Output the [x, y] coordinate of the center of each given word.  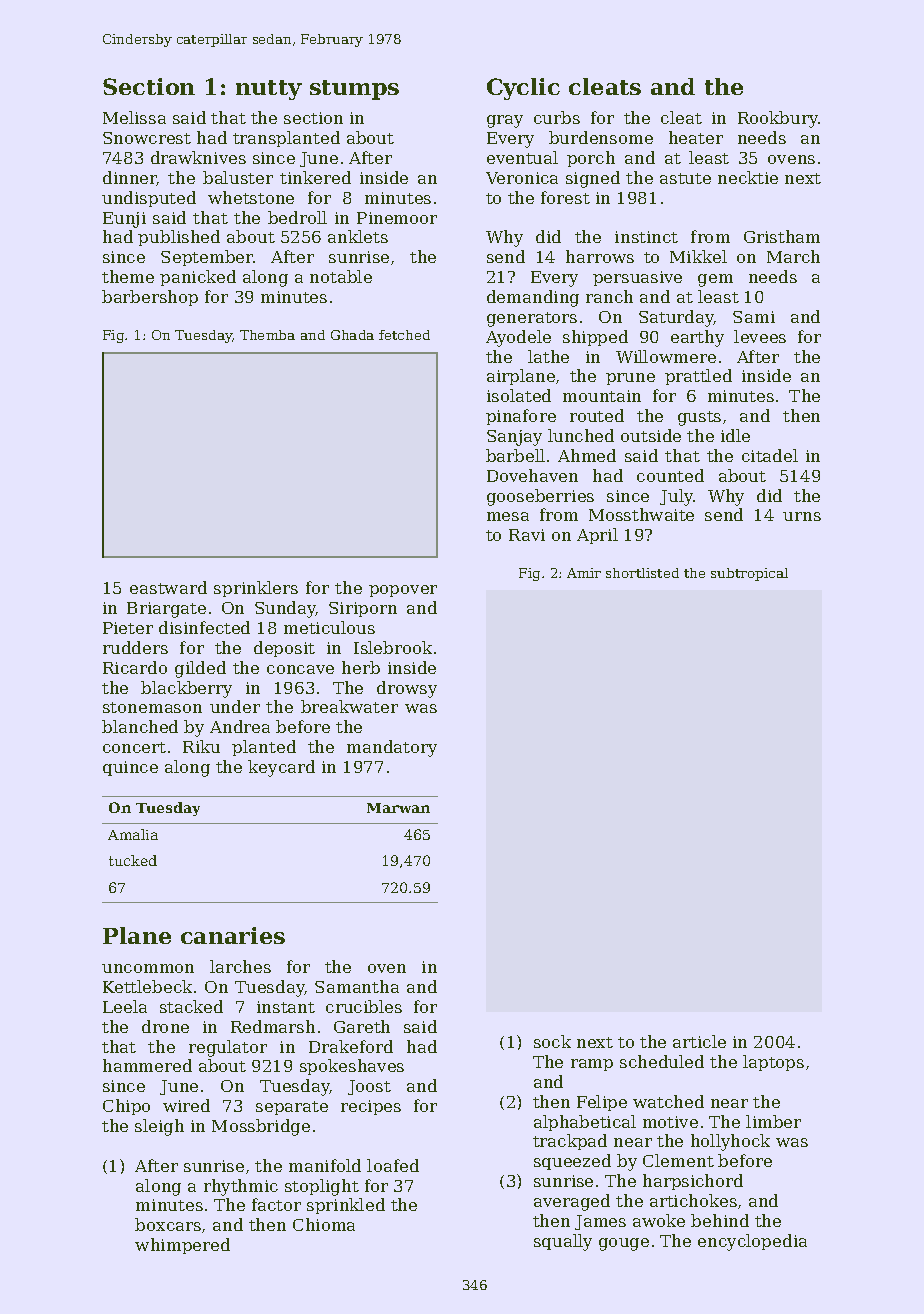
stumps [354, 90]
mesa [508, 516]
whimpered [182, 1246]
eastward [168, 587]
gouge [624, 1244]
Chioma [324, 1224]
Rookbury [778, 119]
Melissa [134, 117]
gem [715, 280]
